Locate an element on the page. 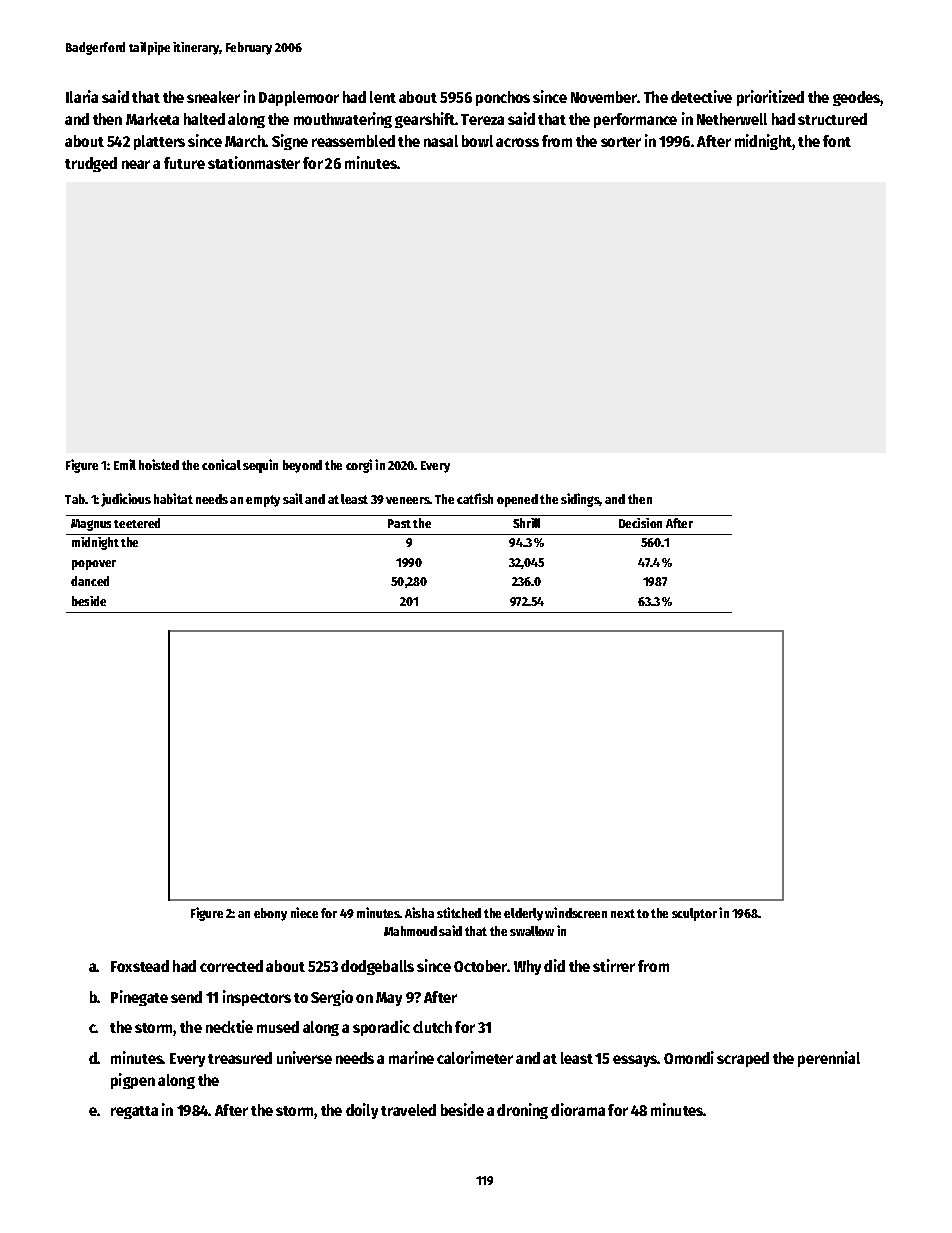 Image resolution: width=952 pixels, height=1233 pixels. Netherwell is located at coordinates (732, 119).
